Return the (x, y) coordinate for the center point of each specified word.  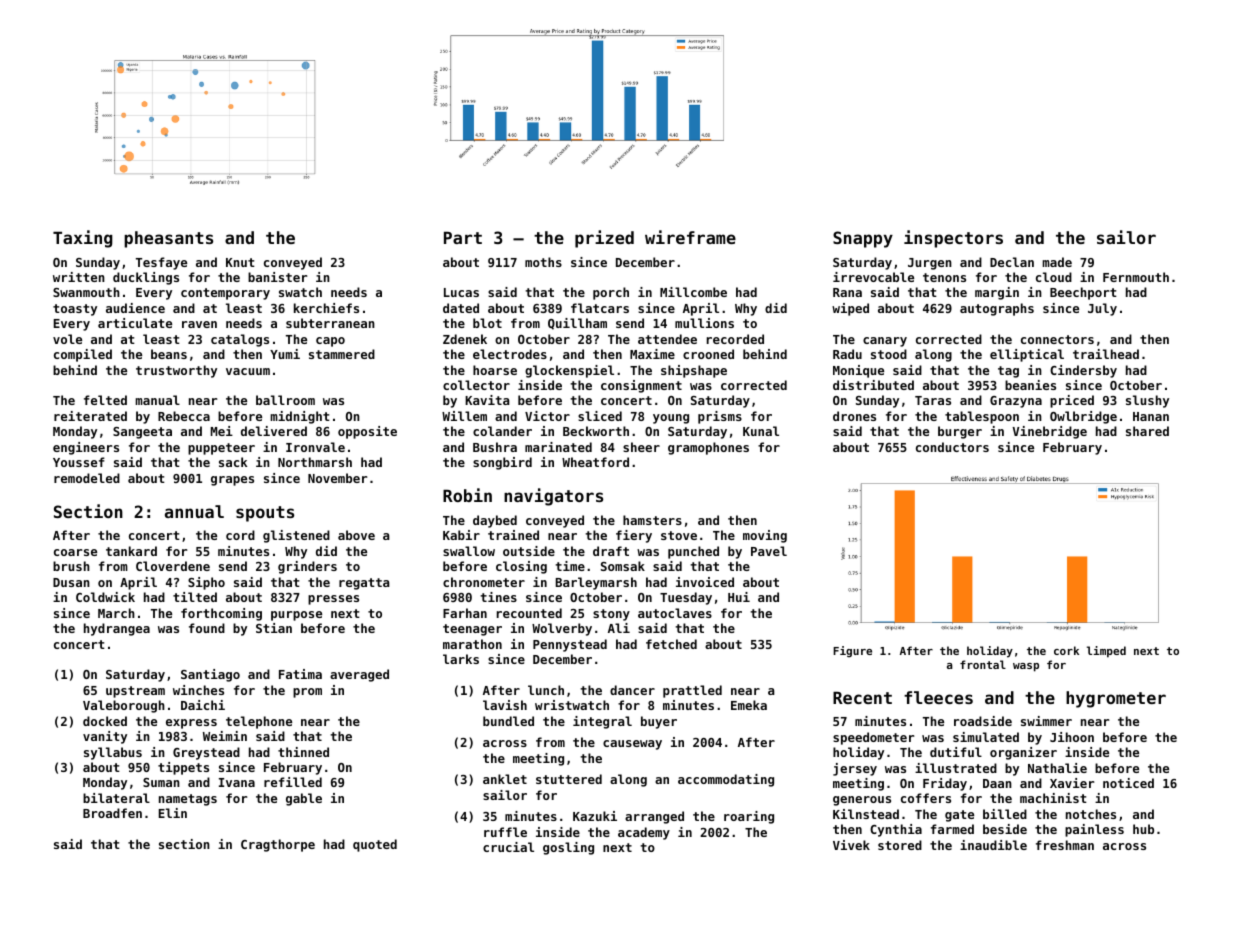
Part (463, 237)
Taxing (83, 239)
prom (307, 693)
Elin (173, 813)
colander (502, 431)
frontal (983, 664)
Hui (739, 597)
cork (1066, 650)
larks (461, 659)
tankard (131, 551)
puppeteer (221, 449)
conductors (952, 447)
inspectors (953, 239)
